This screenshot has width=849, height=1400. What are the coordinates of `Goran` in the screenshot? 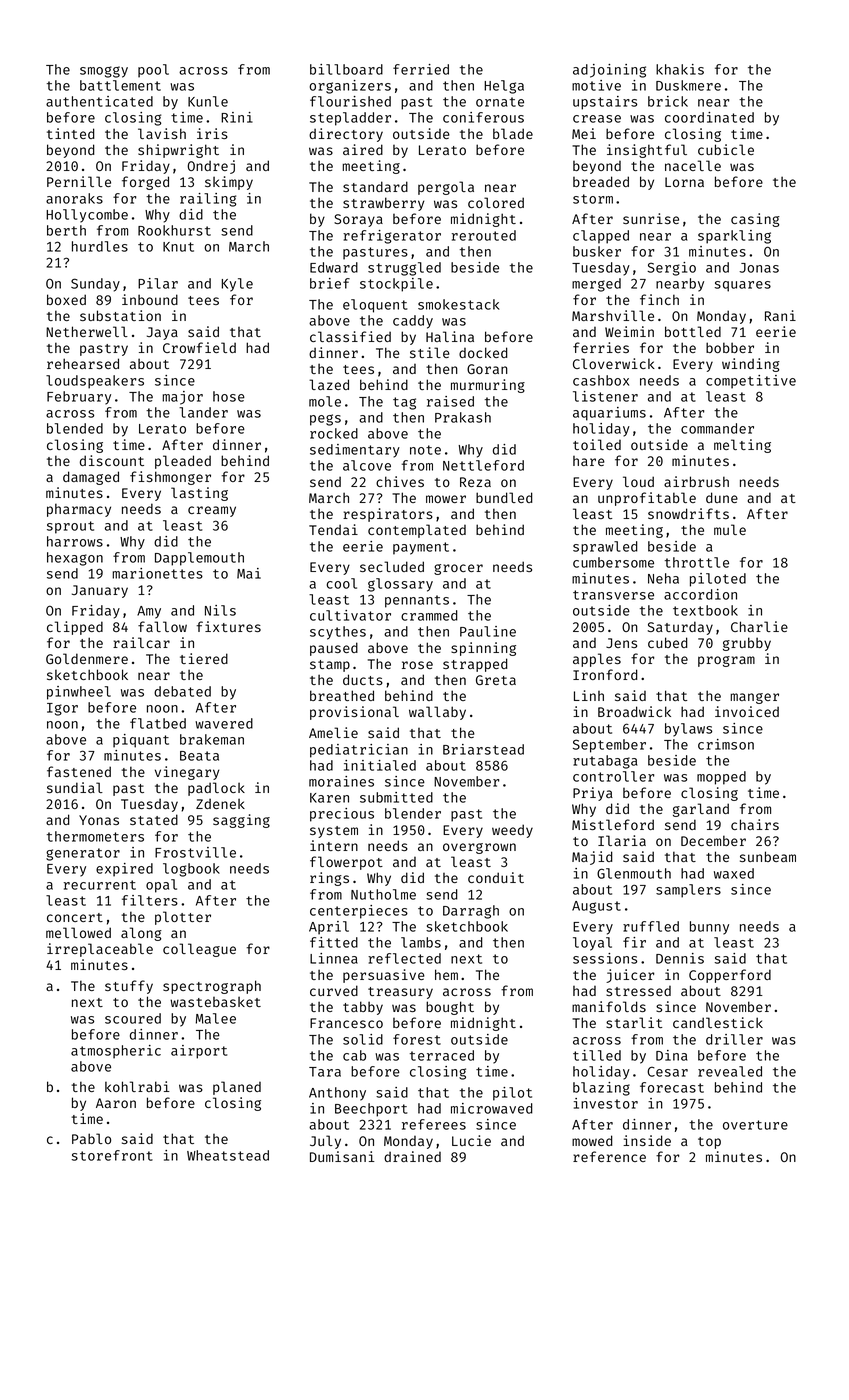 It's located at (487, 369).
